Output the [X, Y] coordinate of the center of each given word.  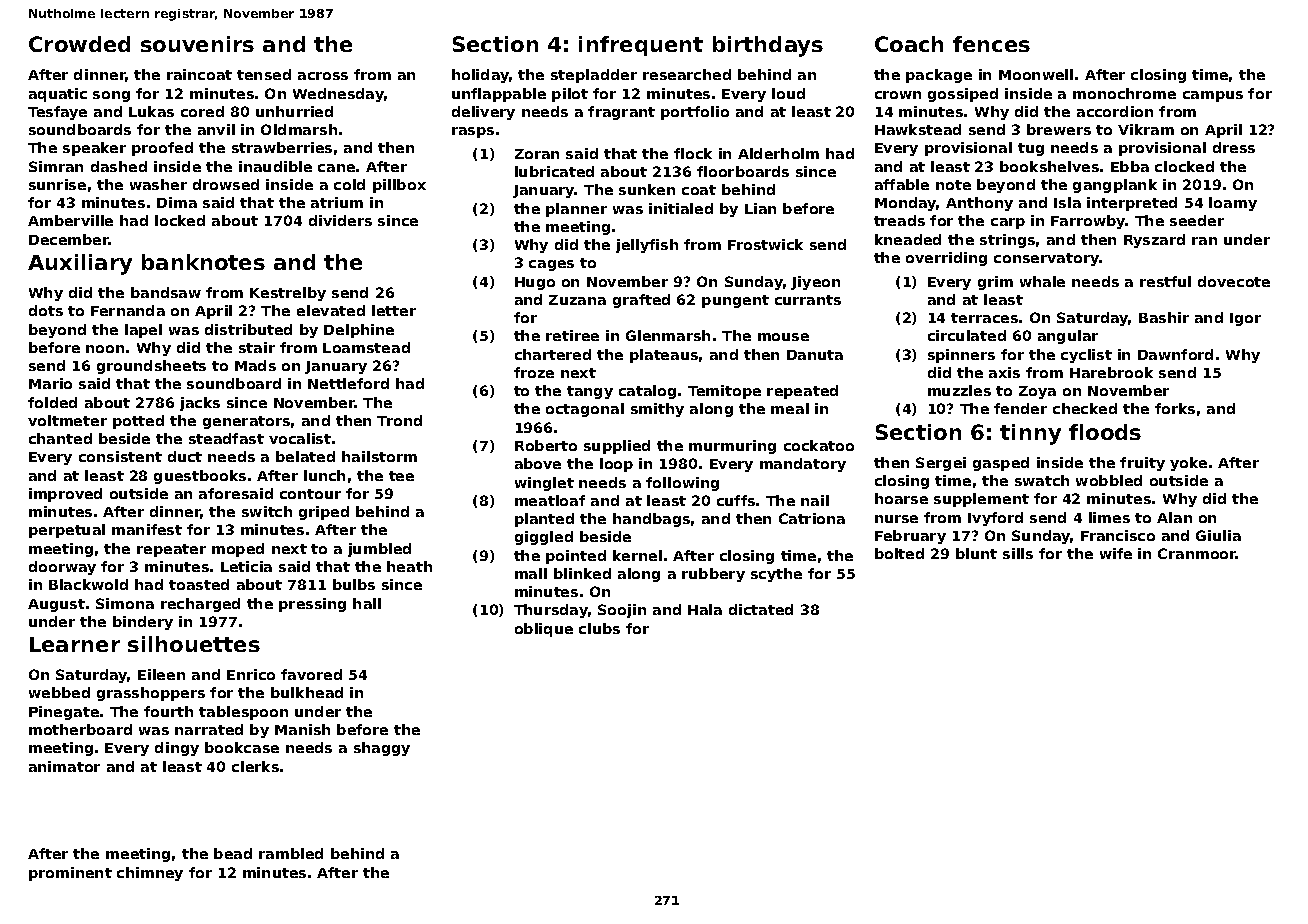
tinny [1030, 434]
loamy [1233, 204]
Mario [50, 383]
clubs [599, 628]
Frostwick [765, 244]
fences [991, 44]
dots [46, 310]
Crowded [79, 44]
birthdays [768, 46]
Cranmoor [1197, 553]
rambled [291, 853]
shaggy [382, 749]
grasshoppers [151, 694]
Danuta [815, 355]
